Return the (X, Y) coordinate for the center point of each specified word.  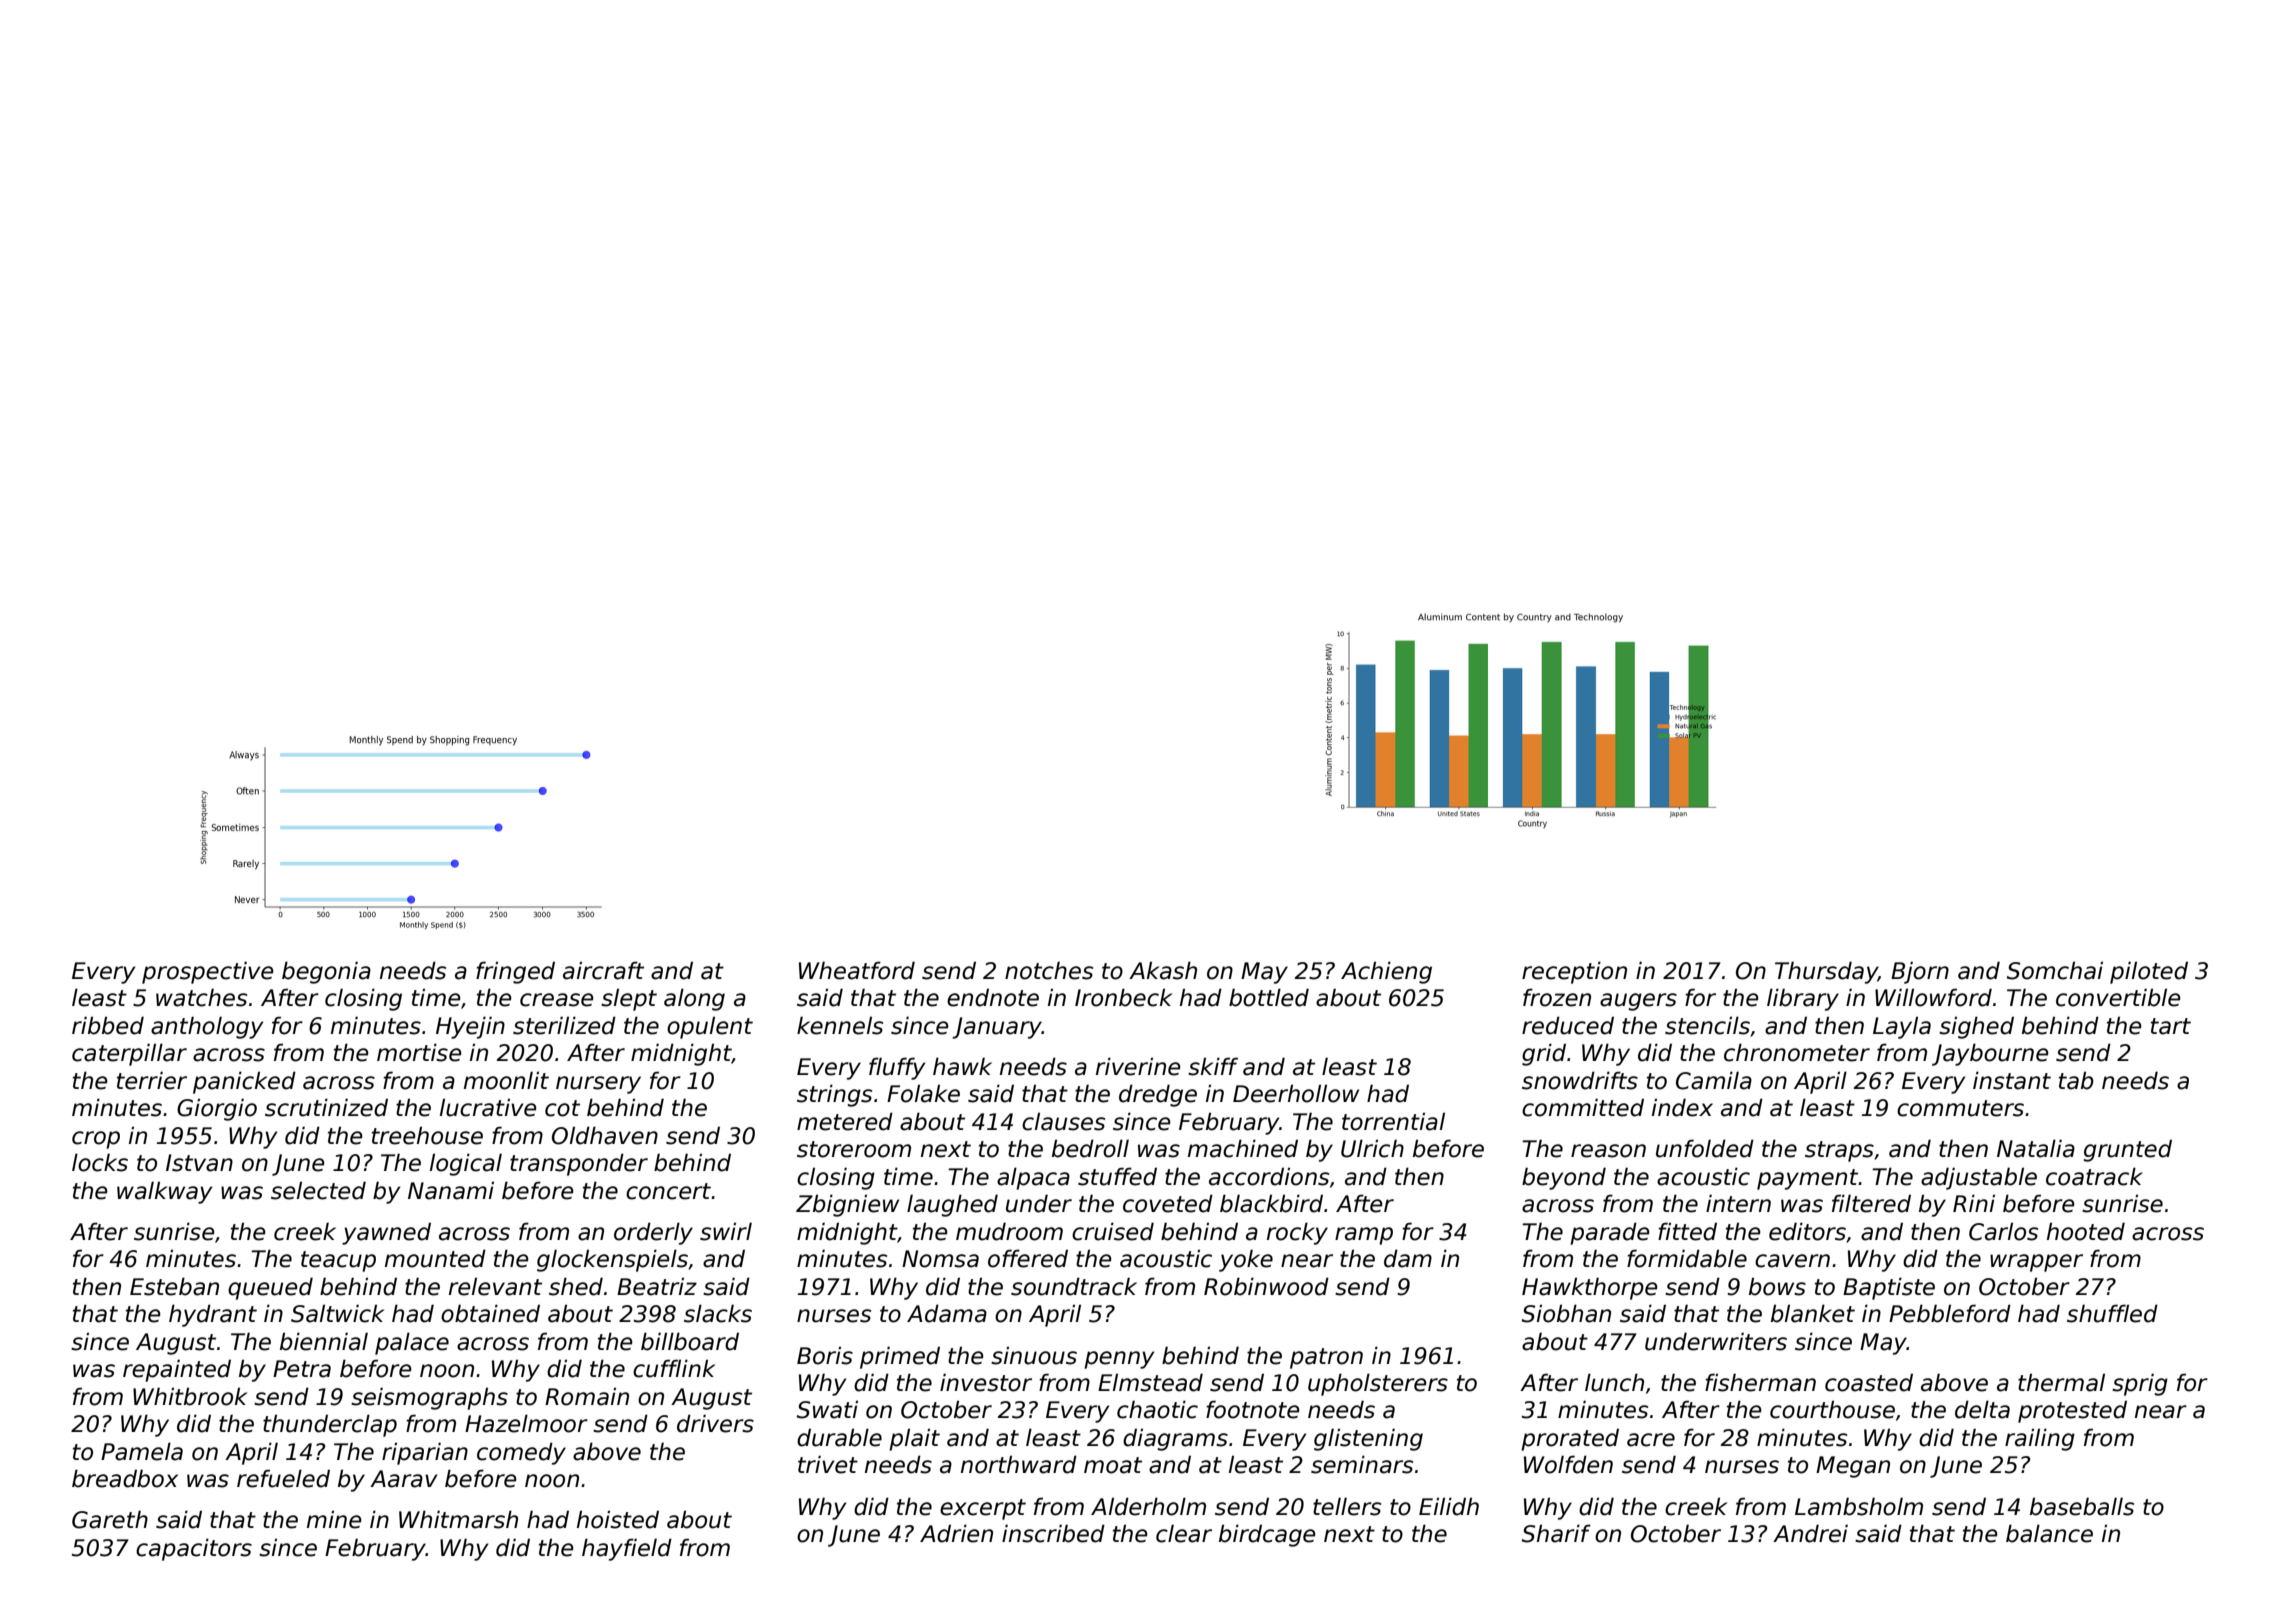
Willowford (1933, 997)
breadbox (125, 1478)
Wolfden (1568, 1464)
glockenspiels (612, 1260)
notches (1049, 970)
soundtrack (1074, 1286)
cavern (1792, 1261)
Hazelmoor (526, 1423)
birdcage (1267, 1535)
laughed (952, 1205)
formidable (1687, 1258)
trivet (828, 1464)
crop (96, 1140)
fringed (515, 972)
